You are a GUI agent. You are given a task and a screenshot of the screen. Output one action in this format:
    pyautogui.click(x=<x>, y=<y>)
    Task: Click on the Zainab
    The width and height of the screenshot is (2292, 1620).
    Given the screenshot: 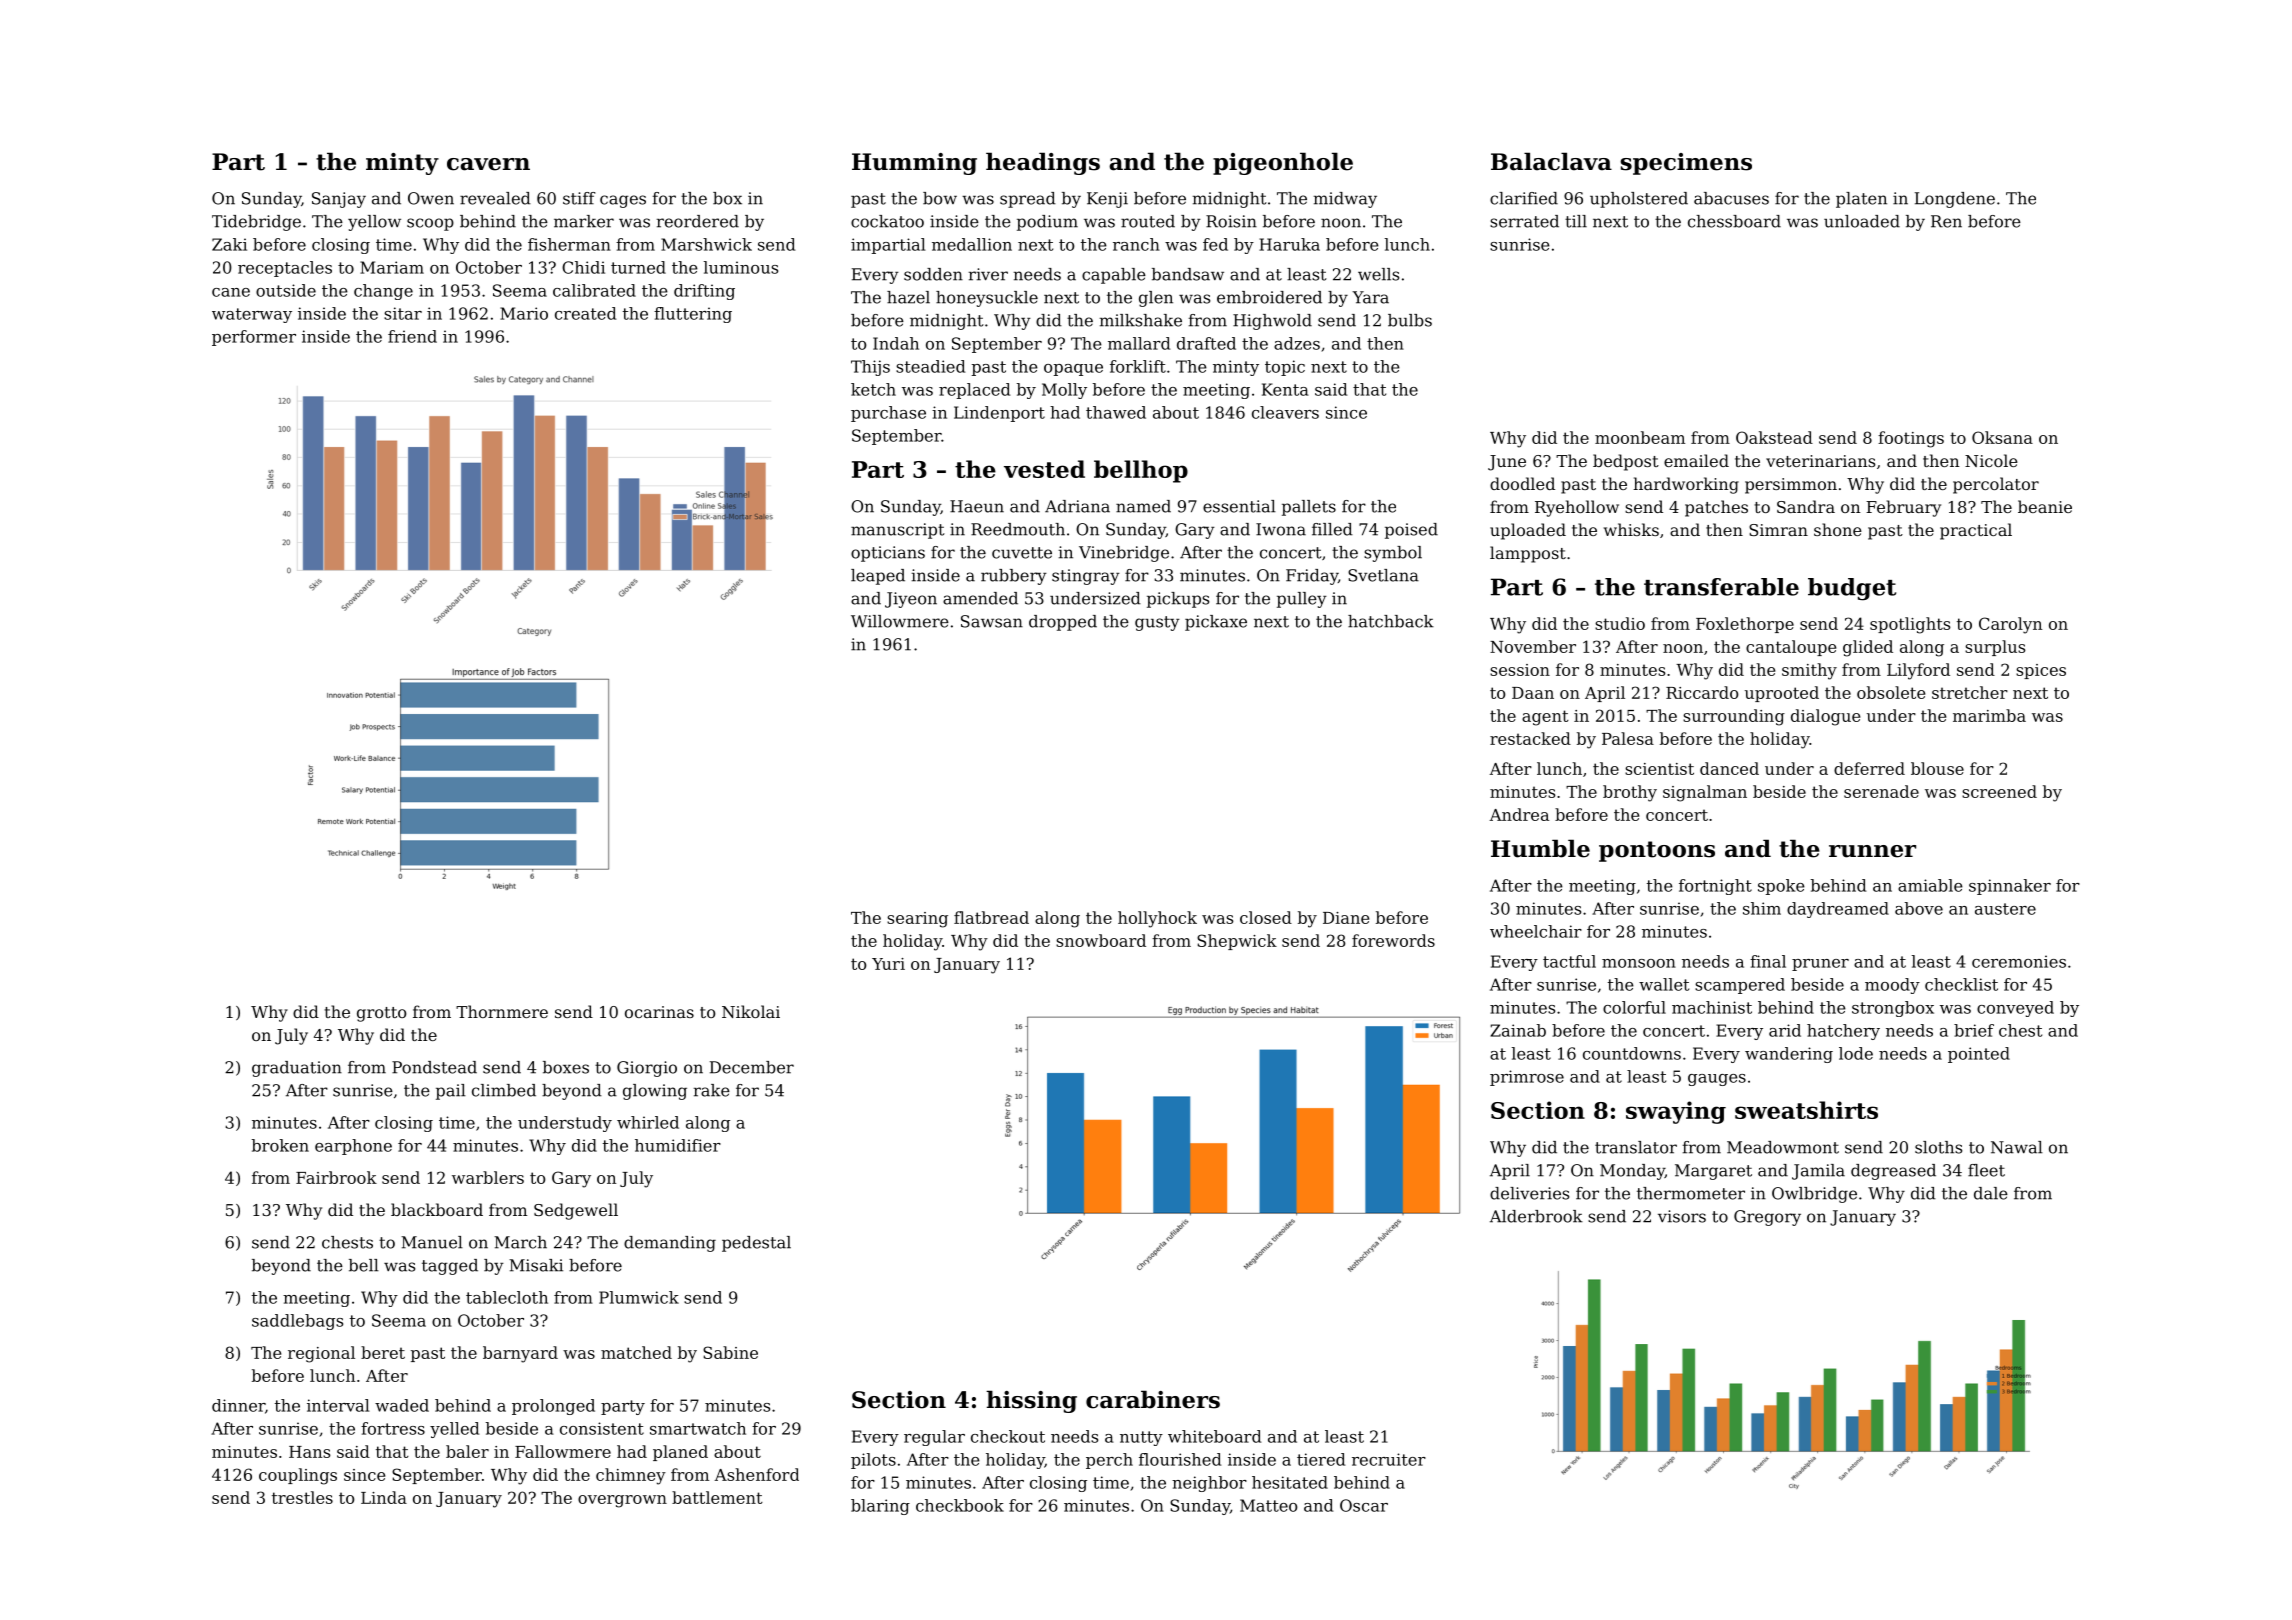 What is the action you would take?
    pyautogui.click(x=1518, y=1030)
